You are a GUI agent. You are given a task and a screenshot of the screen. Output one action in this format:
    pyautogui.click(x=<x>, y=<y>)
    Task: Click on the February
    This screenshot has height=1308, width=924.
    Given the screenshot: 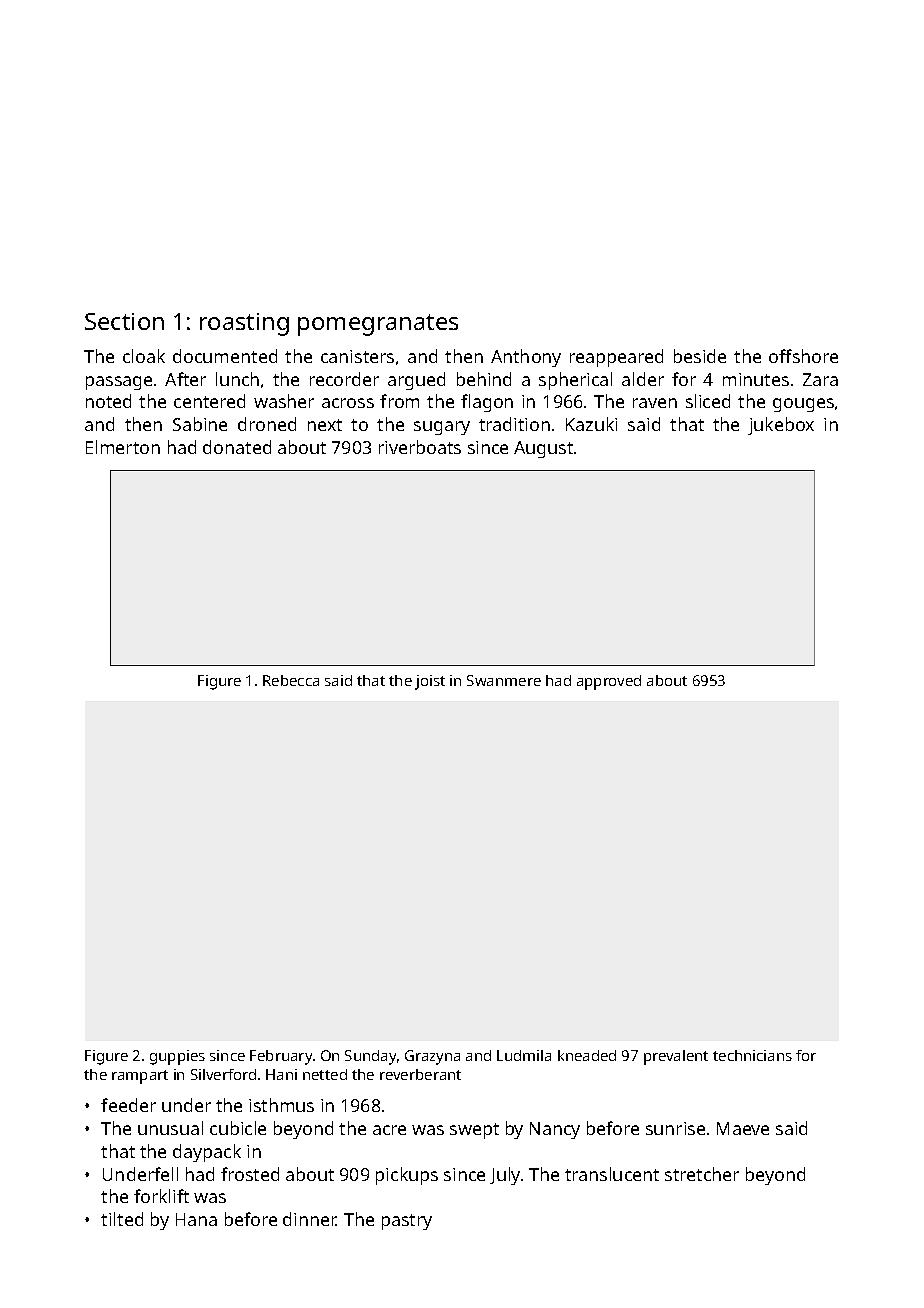 What is the action you would take?
    pyautogui.click(x=281, y=1057)
